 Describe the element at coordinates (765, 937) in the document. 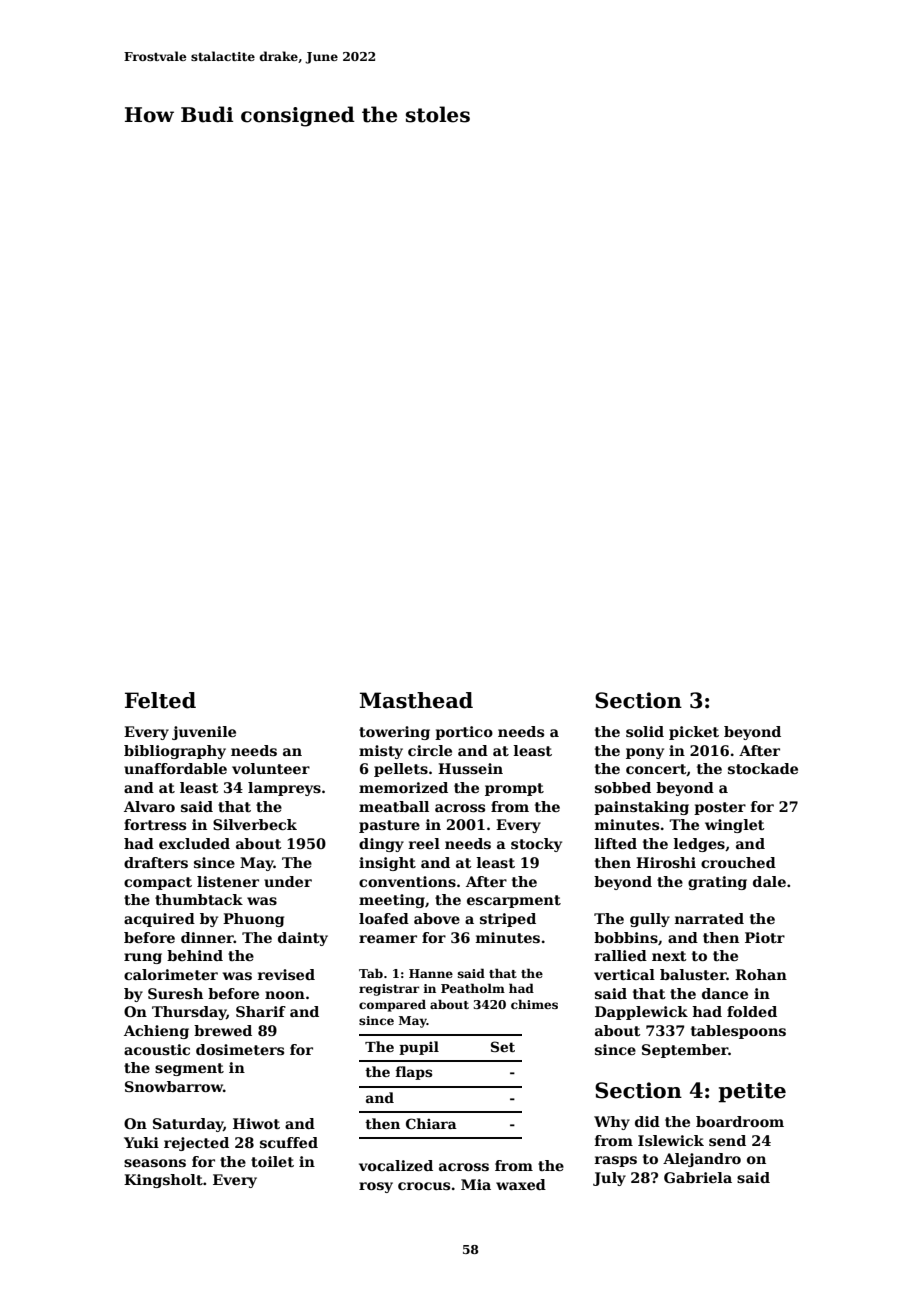

I see `Piotr` at that location.
